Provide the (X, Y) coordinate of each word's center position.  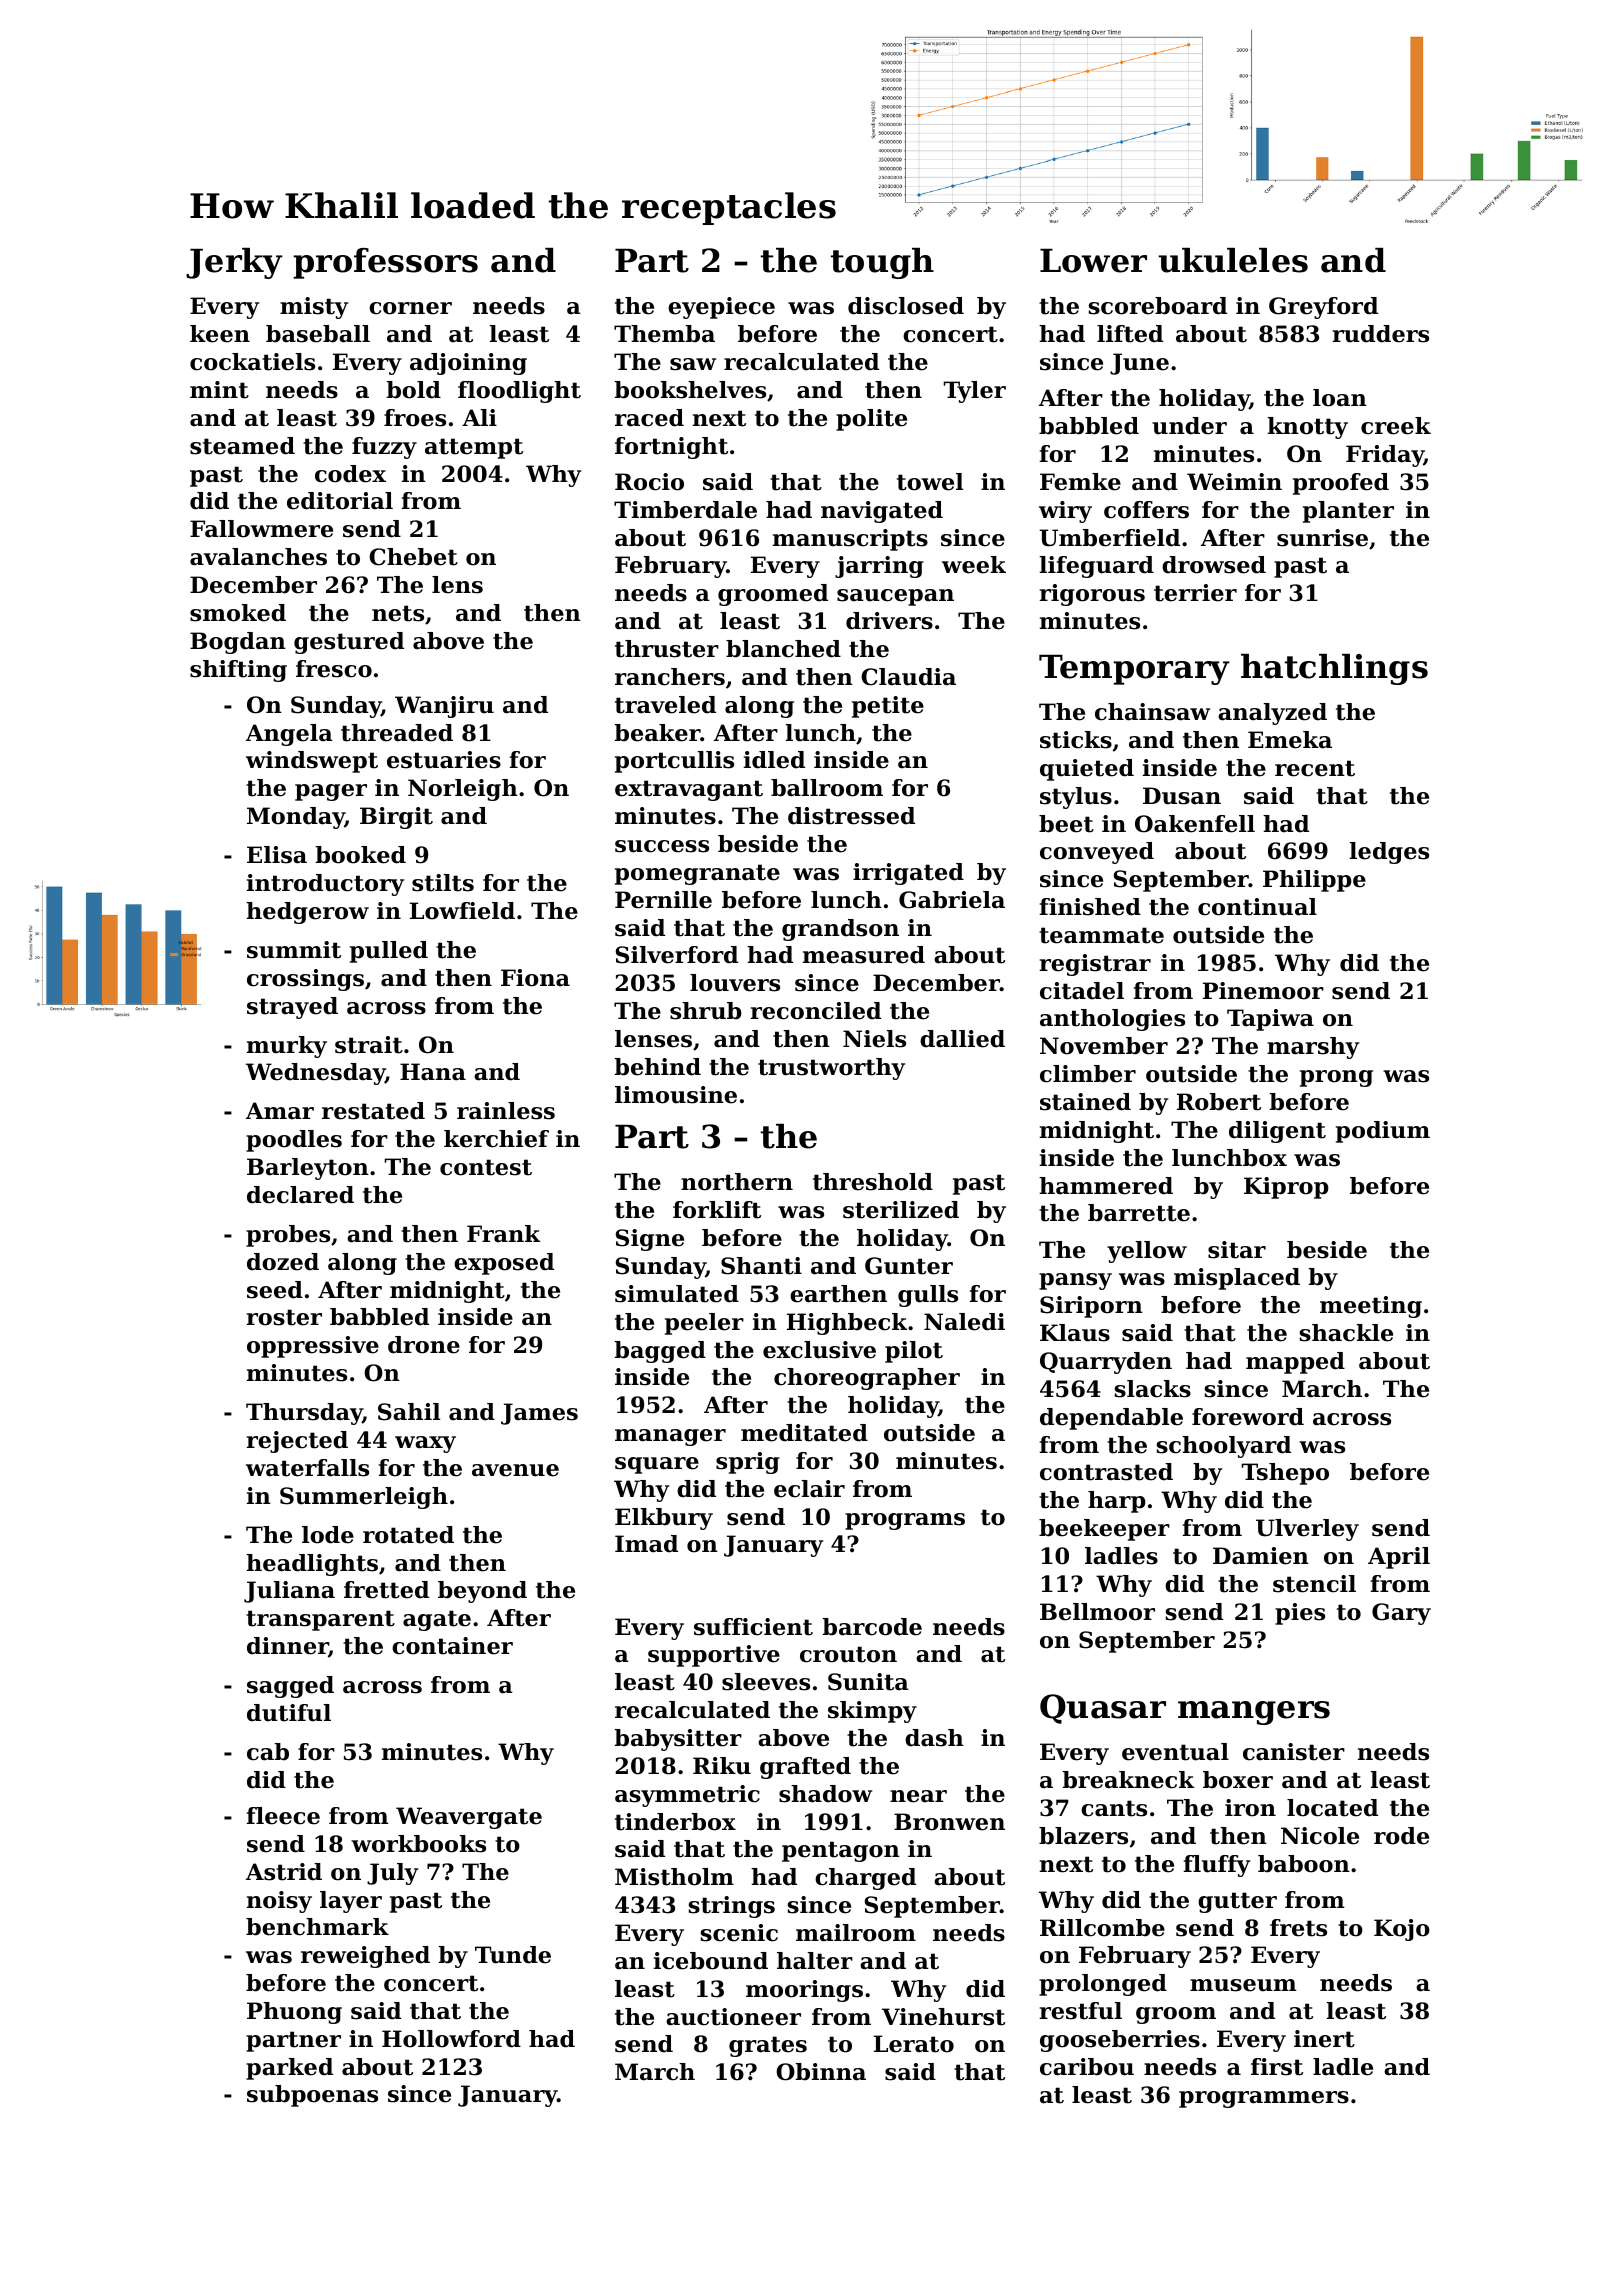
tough (882, 263)
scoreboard (1157, 306)
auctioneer (733, 2017)
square (657, 1465)
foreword (1248, 1417)
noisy (279, 1902)
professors (385, 263)
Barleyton (308, 1169)
